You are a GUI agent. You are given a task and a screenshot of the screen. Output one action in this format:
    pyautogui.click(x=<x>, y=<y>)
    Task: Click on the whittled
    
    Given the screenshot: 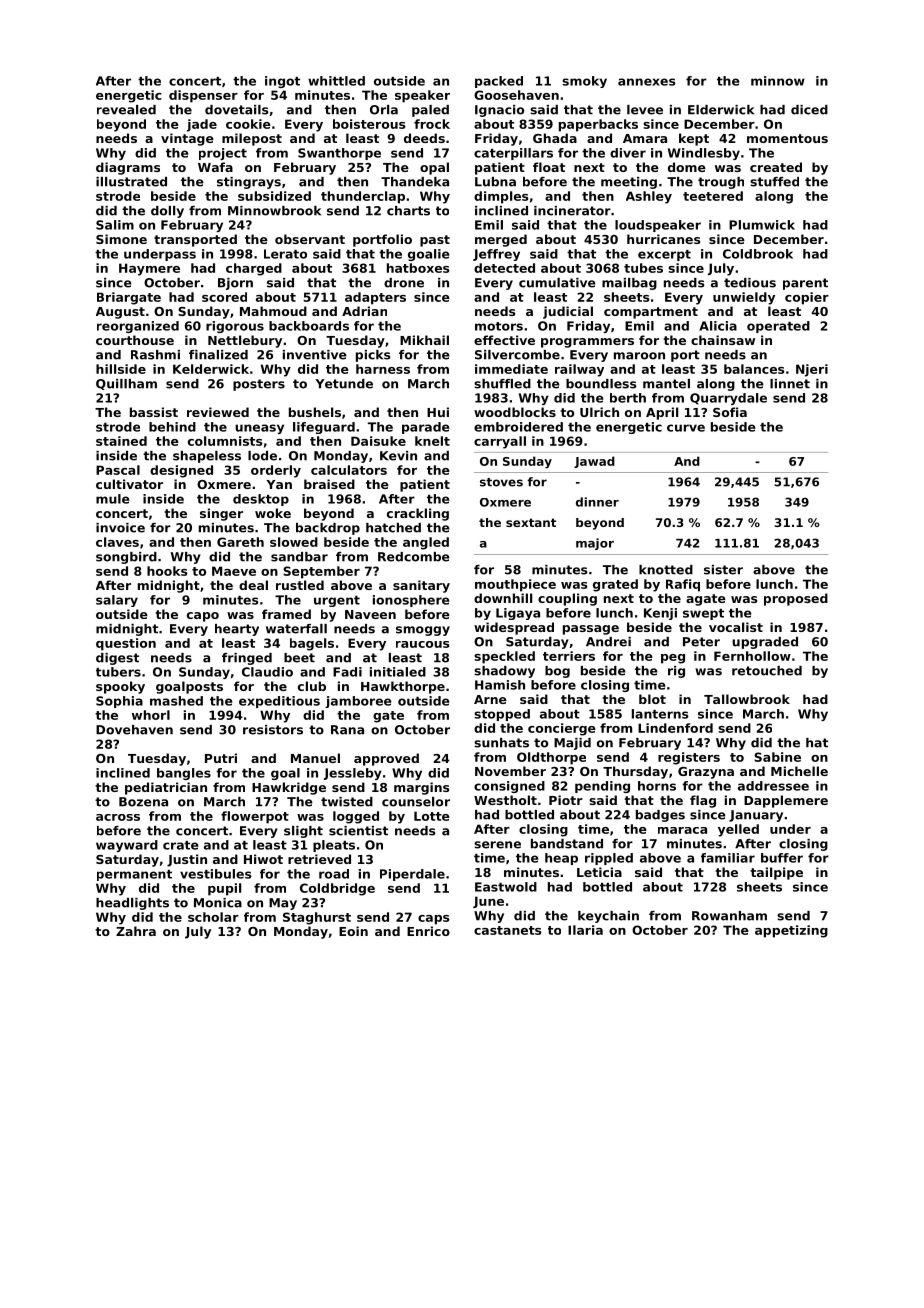 What is the action you would take?
    pyautogui.click(x=336, y=81)
